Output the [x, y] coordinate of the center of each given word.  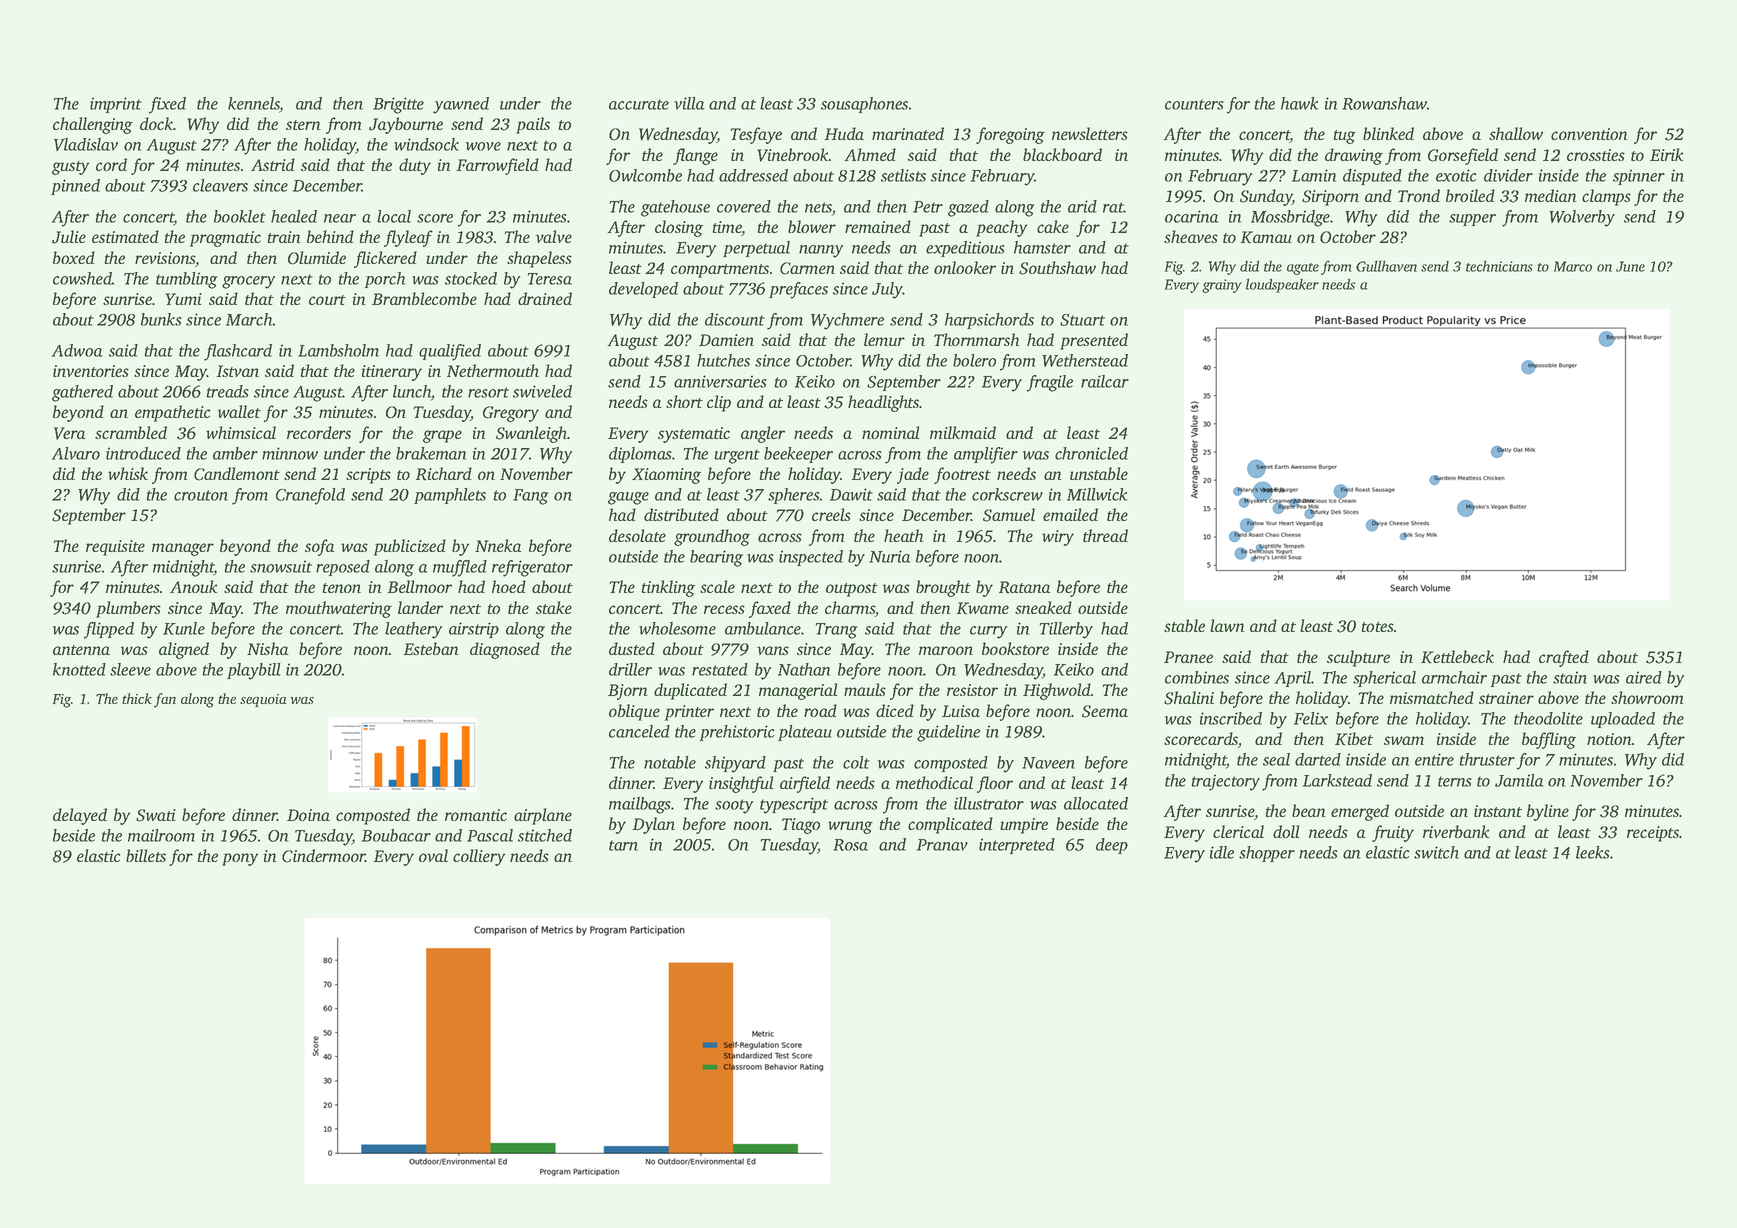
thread [1105, 535]
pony [240, 859]
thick [137, 698]
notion [1609, 739]
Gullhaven [1386, 266]
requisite [115, 548]
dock [156, 123]
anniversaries [720, 381]
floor [995, 784]
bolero [974, 360]
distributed [681, 514]
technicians [1499, 266]
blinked [1388, 133]
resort [488, 392]
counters [1194, 104]
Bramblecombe [424, 298]
